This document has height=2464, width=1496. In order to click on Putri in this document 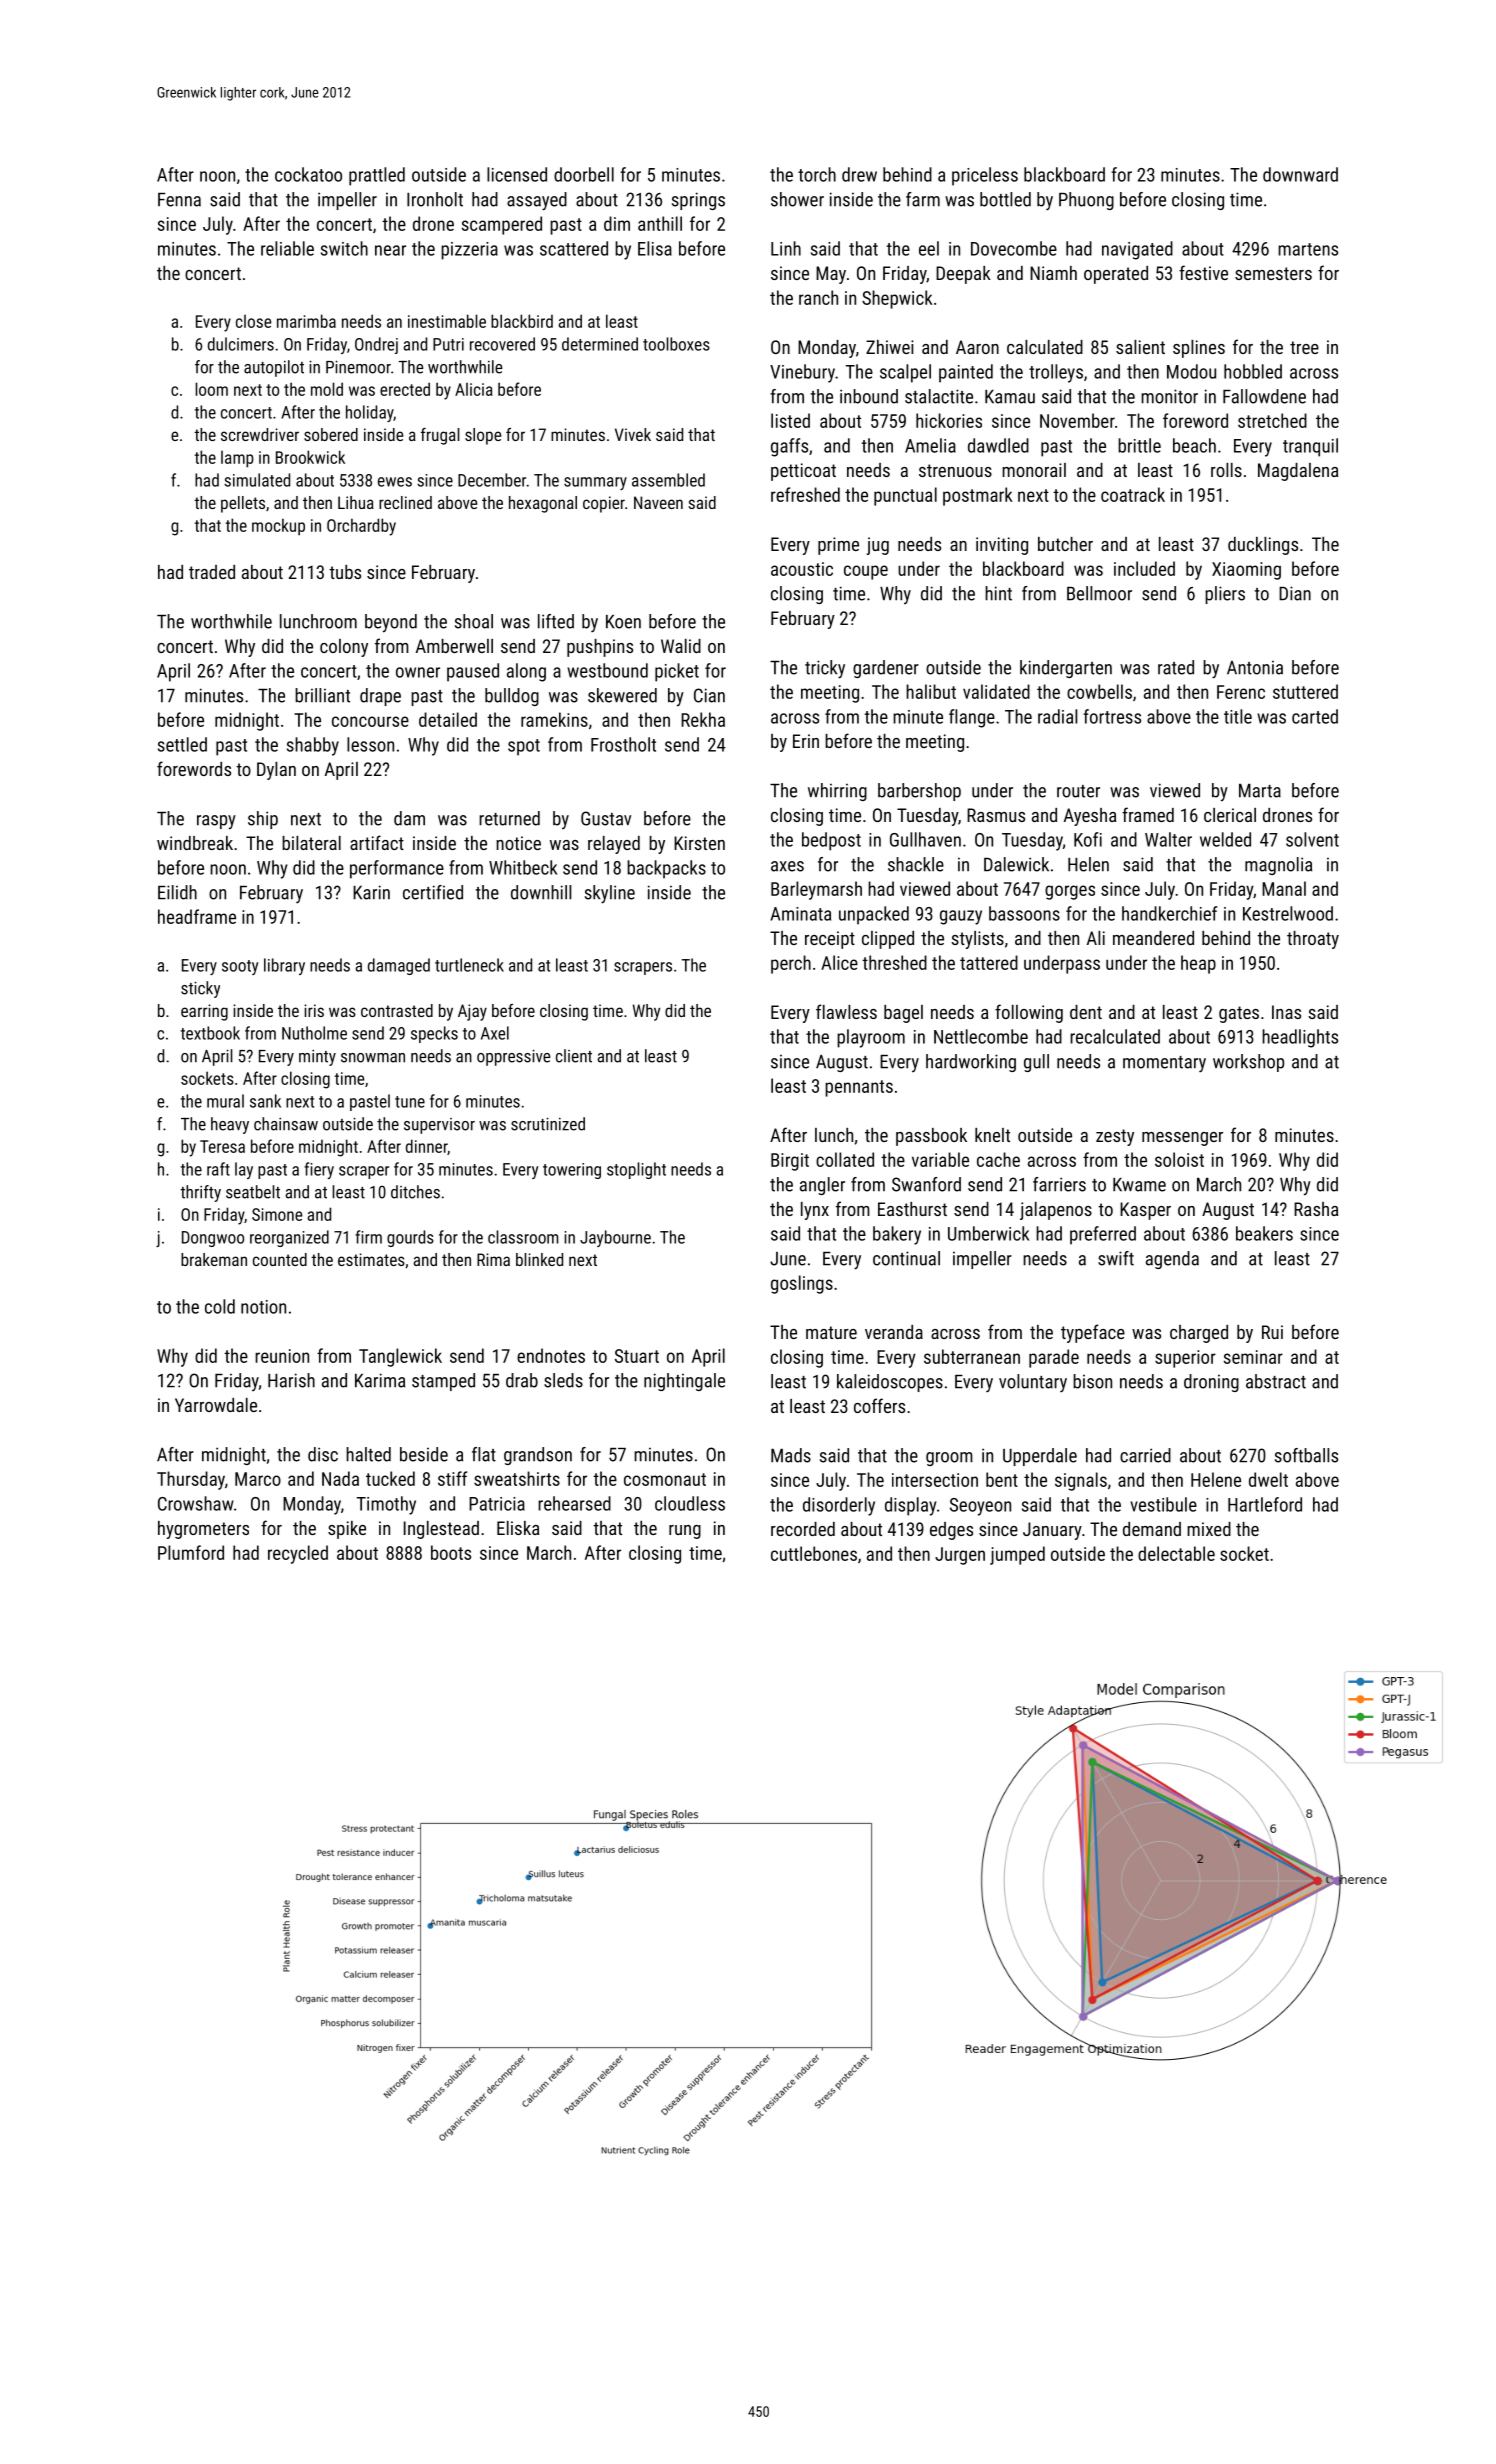, I will do `click(448, 344)`.
